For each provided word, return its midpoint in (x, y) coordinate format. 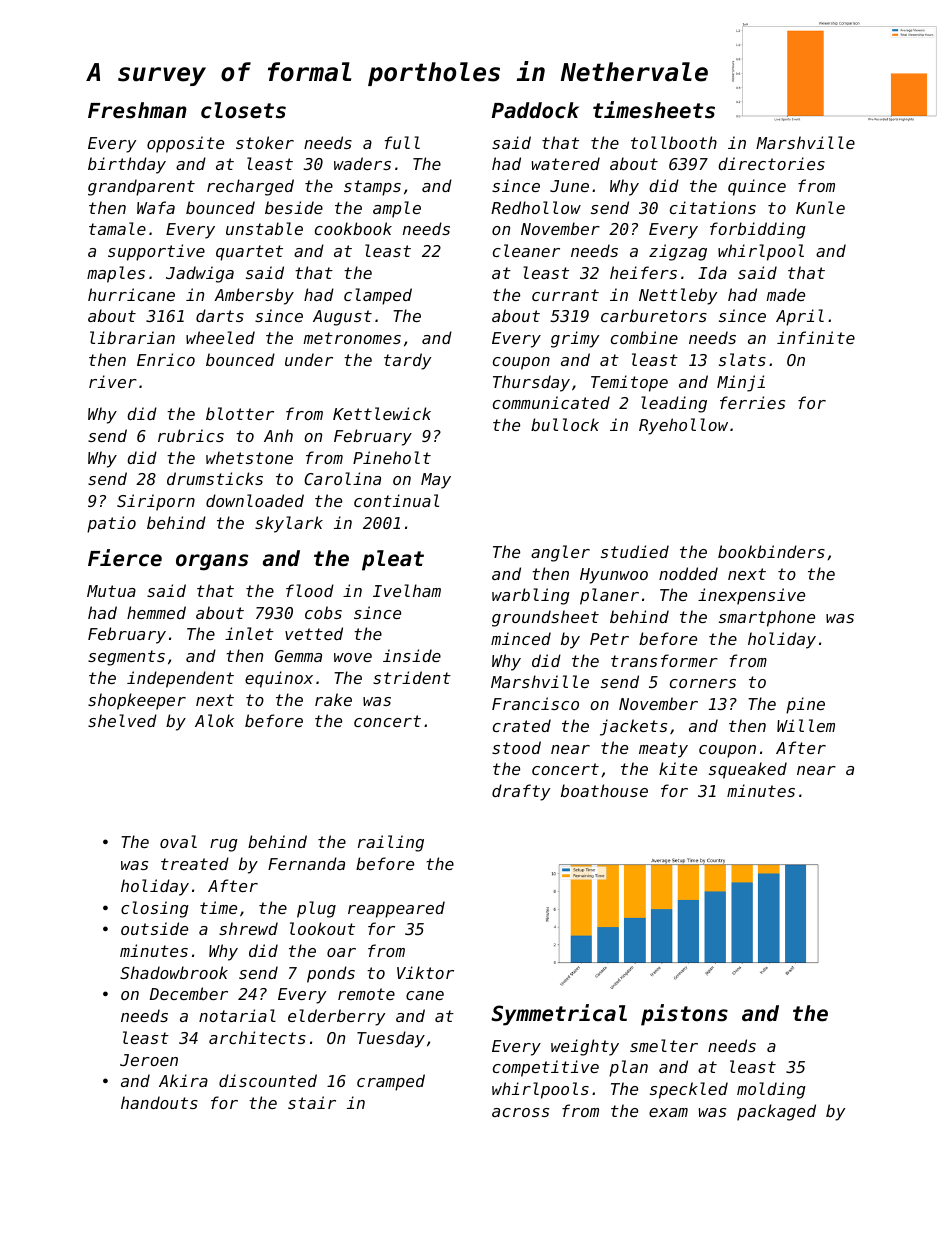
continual (396, 500)
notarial (237, 1015)
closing (155, 909)
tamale (117, 228)
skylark (289, 524)
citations (713, 207)
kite (678, 768)
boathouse (604, 790)
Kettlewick (382, 413)
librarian (132, 337)
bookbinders (771, 551)
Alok (214, 720)
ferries (752, 402)
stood (516, 747)
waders (362, 163)
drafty (521, 792)
